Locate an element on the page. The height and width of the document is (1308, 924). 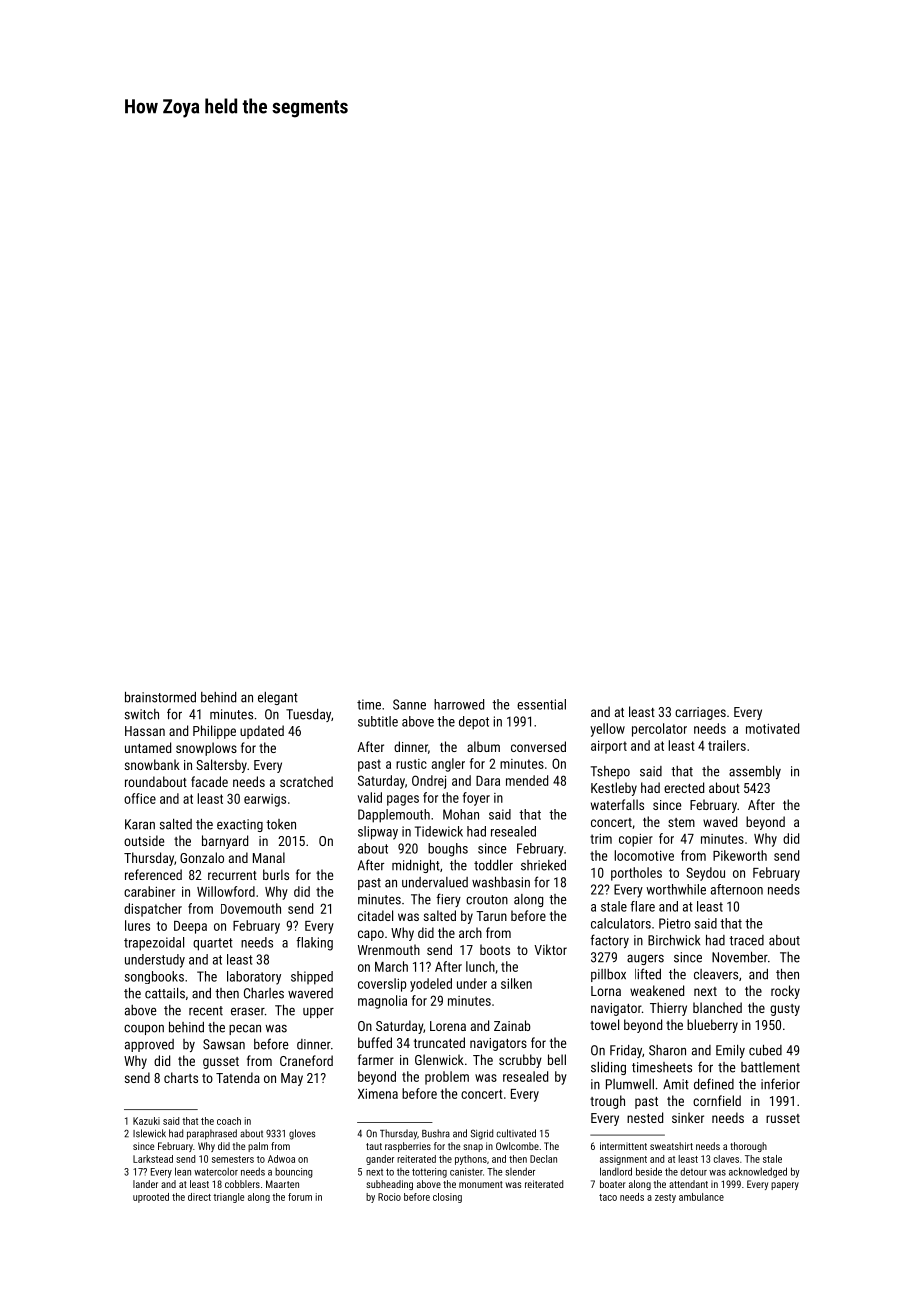
closing is located at coordinates (447, 1198).
